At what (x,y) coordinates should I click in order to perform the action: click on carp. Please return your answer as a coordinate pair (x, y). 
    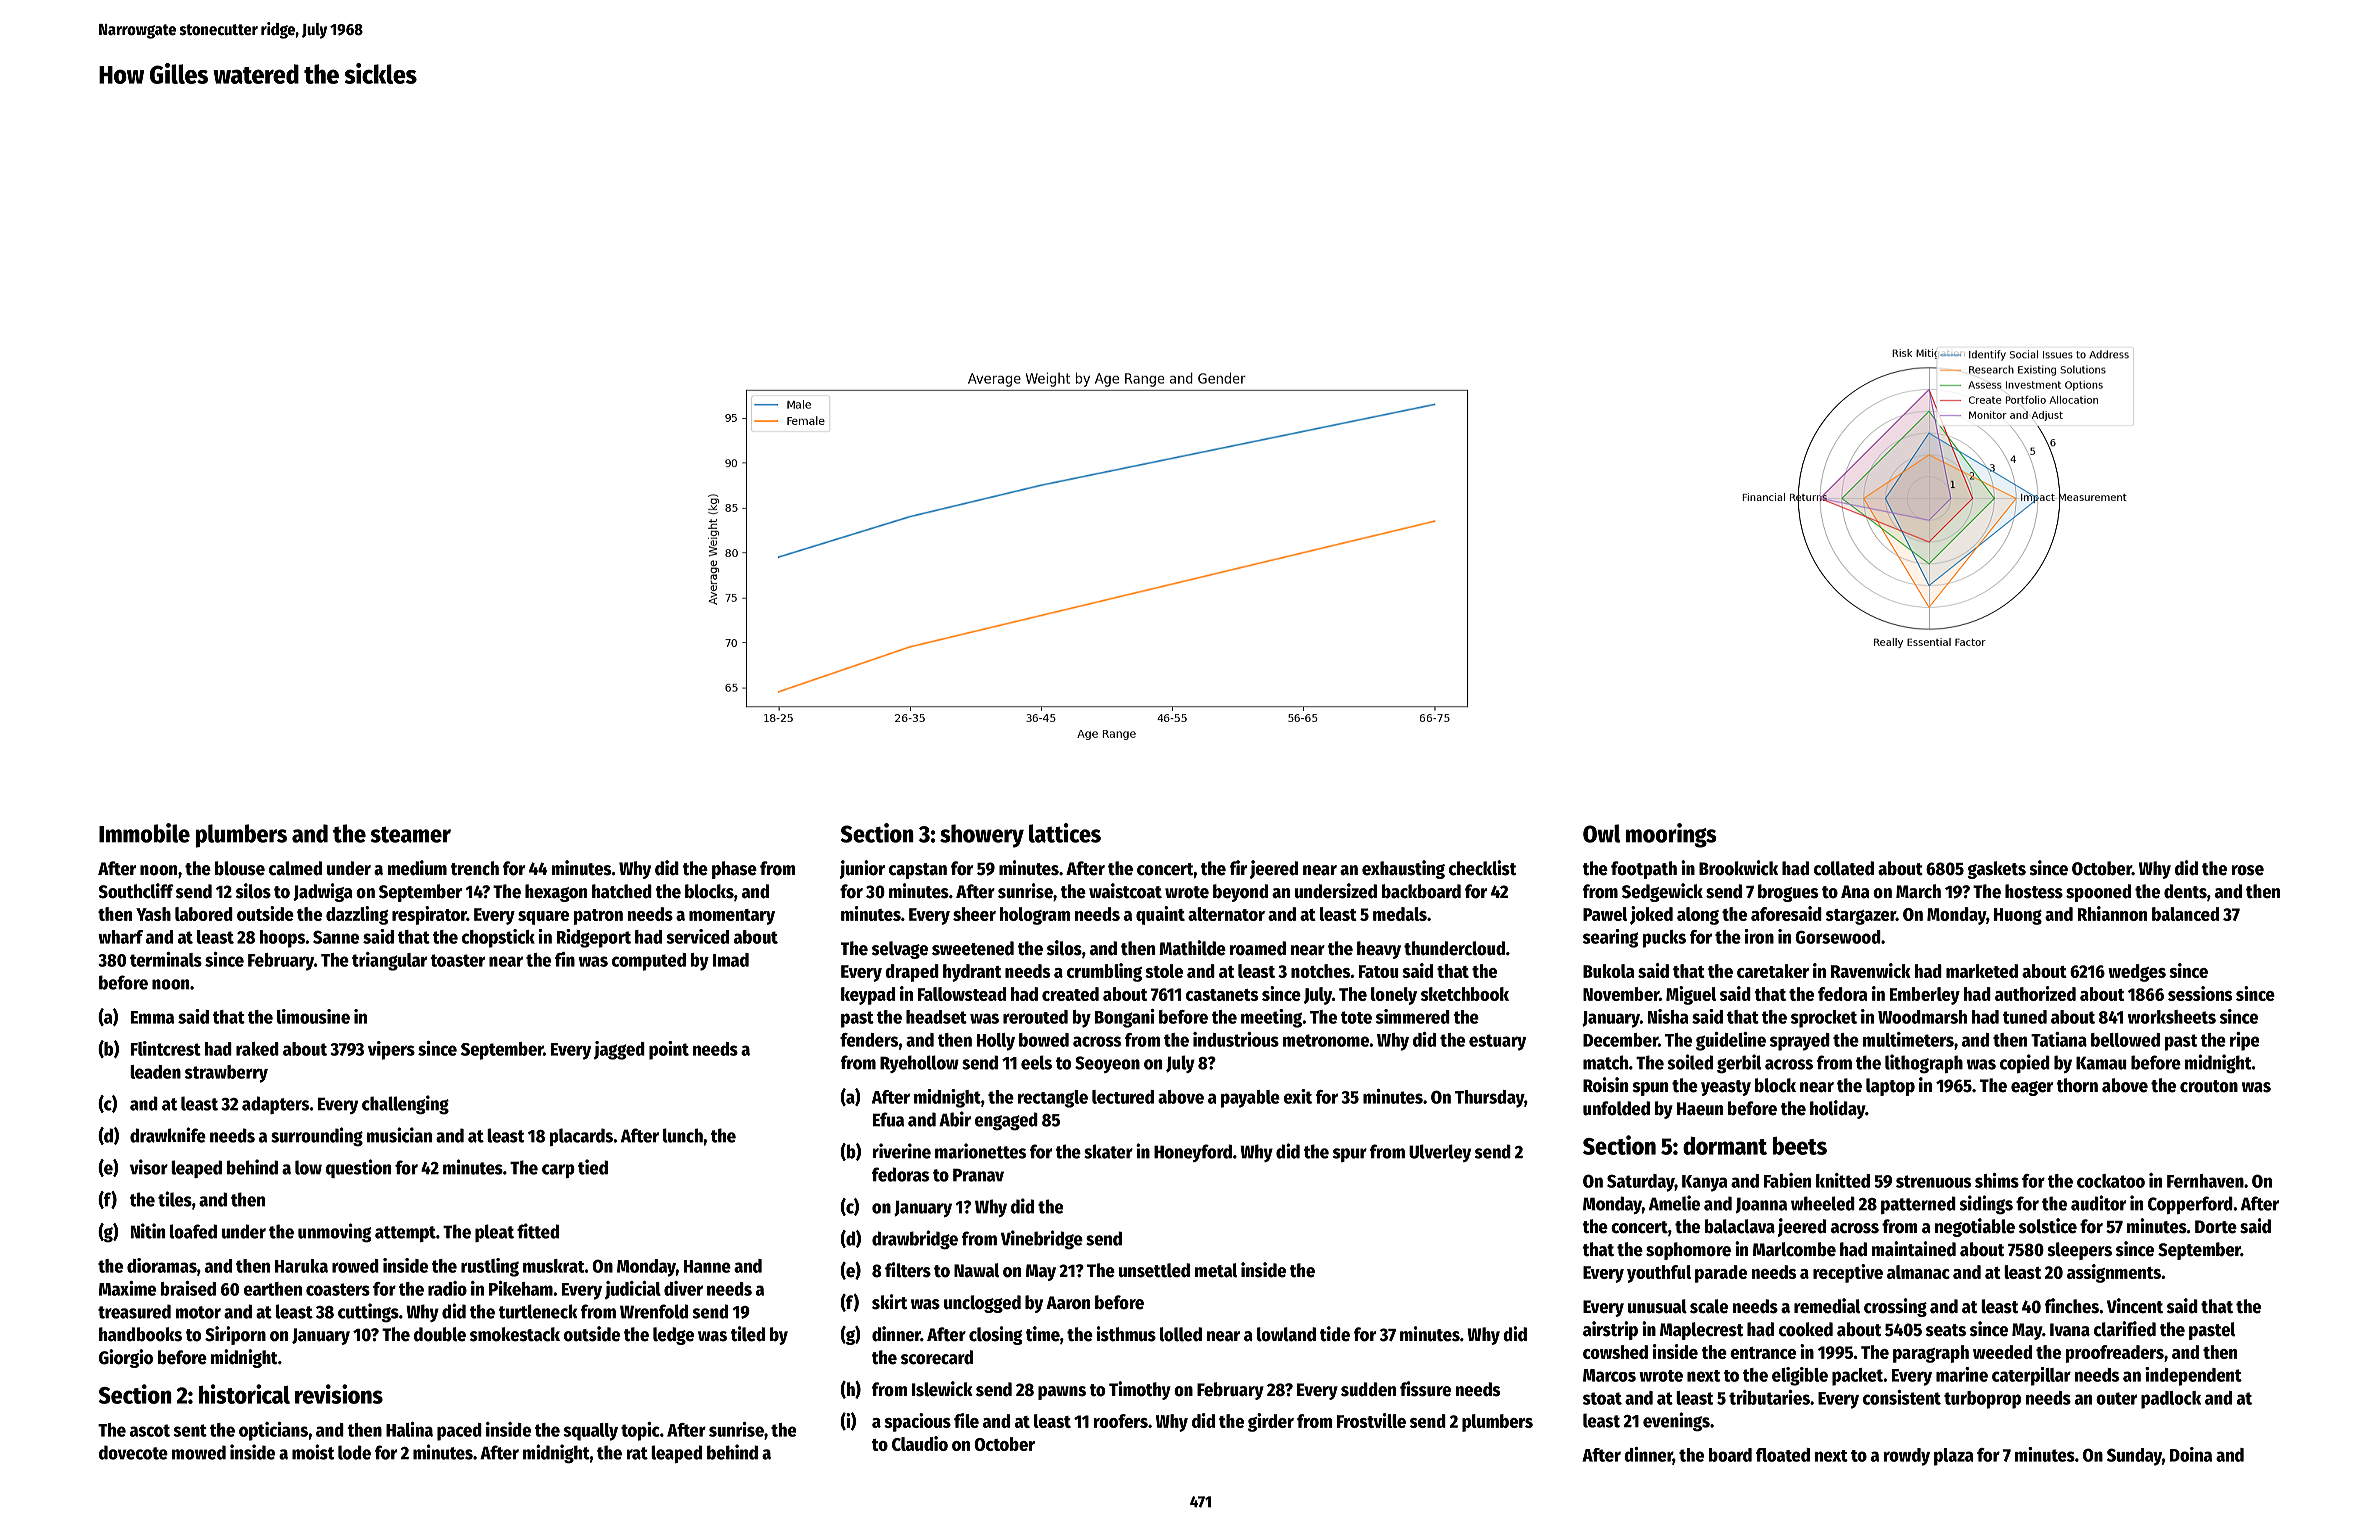
    Looking at the image, I should click on (558, 1171).
